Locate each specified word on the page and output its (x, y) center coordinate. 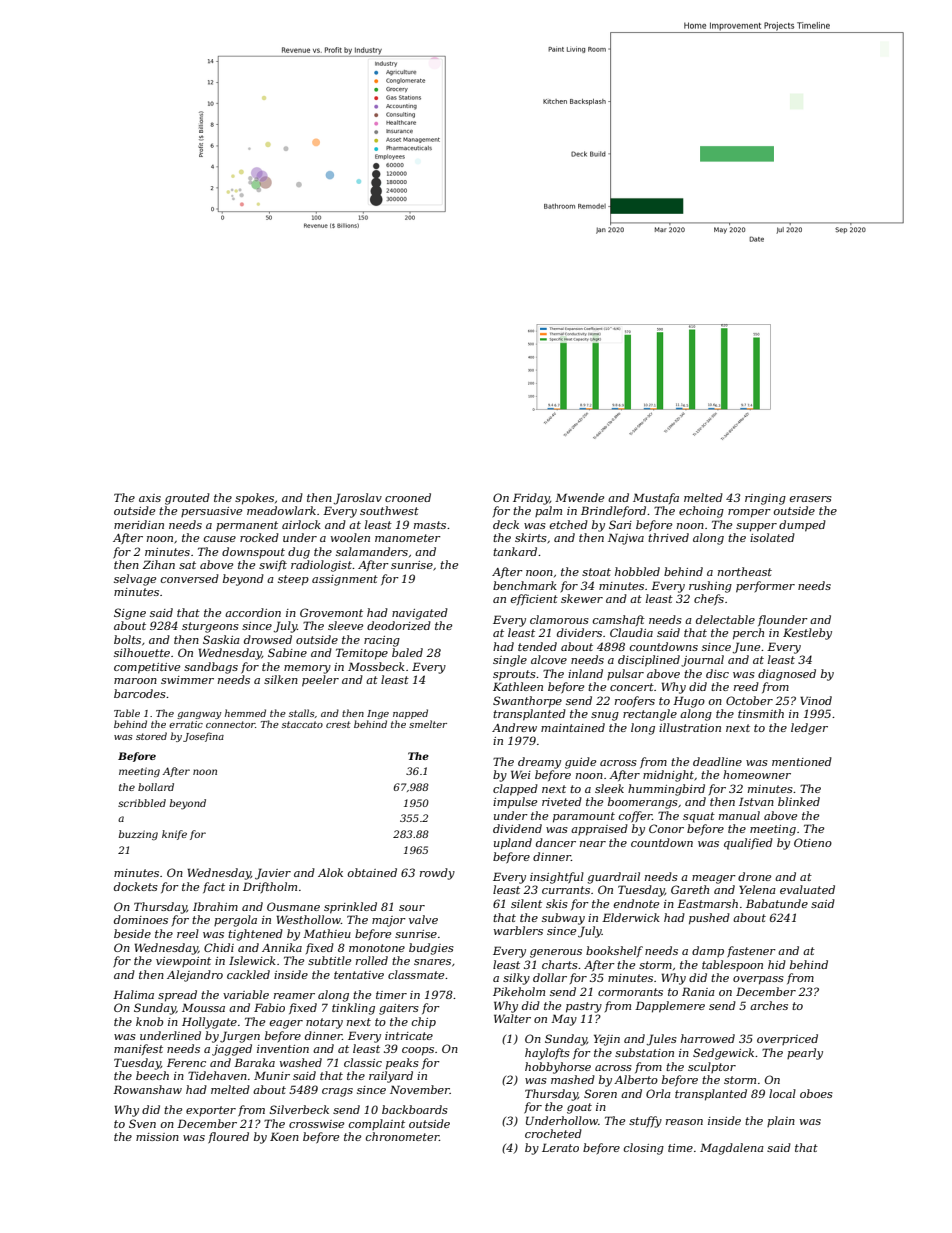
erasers (811, 499)
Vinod (816, 700)
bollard (156, 787)
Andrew (514, 727)
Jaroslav (358, 499)
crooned (408, 497)
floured (228, 1138)
